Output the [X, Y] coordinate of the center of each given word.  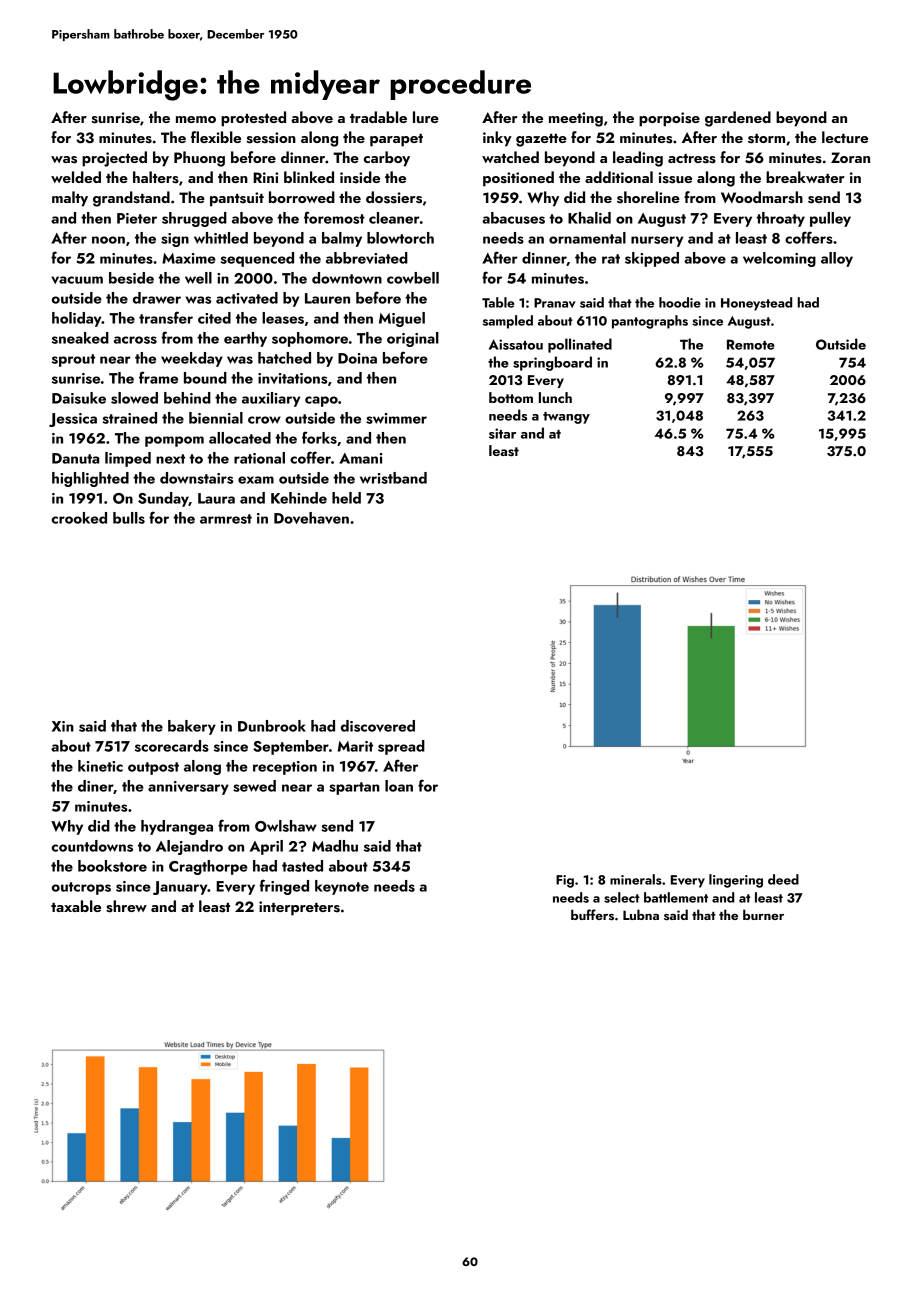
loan [399, 786]
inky [497, 139]
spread [401, 747]
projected [114, 159]
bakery [192, 727]
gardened [738, 119]
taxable [76, 906]
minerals [636, 879]
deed [783, 879]
